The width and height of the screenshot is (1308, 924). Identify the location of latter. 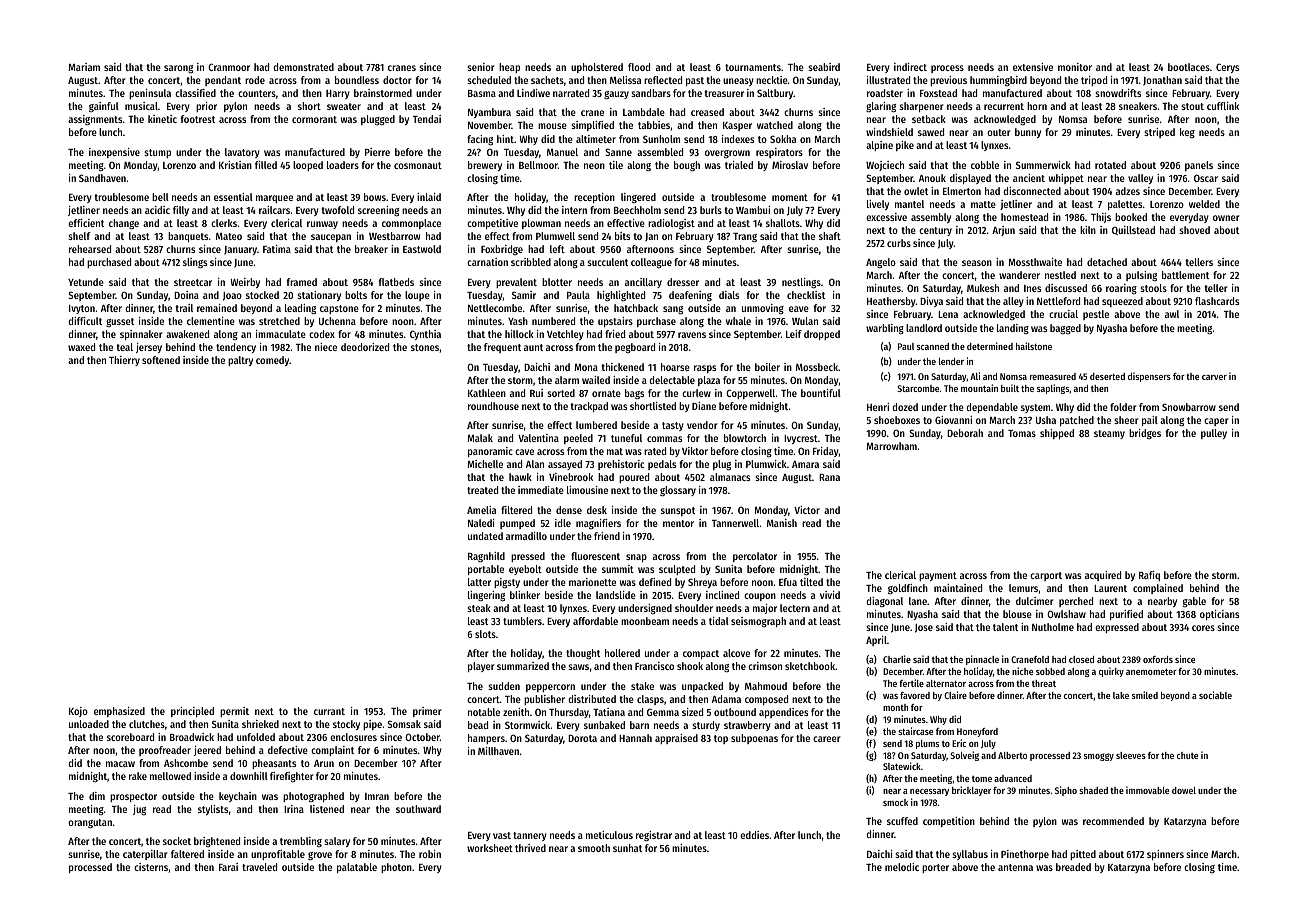
(479, 582).
